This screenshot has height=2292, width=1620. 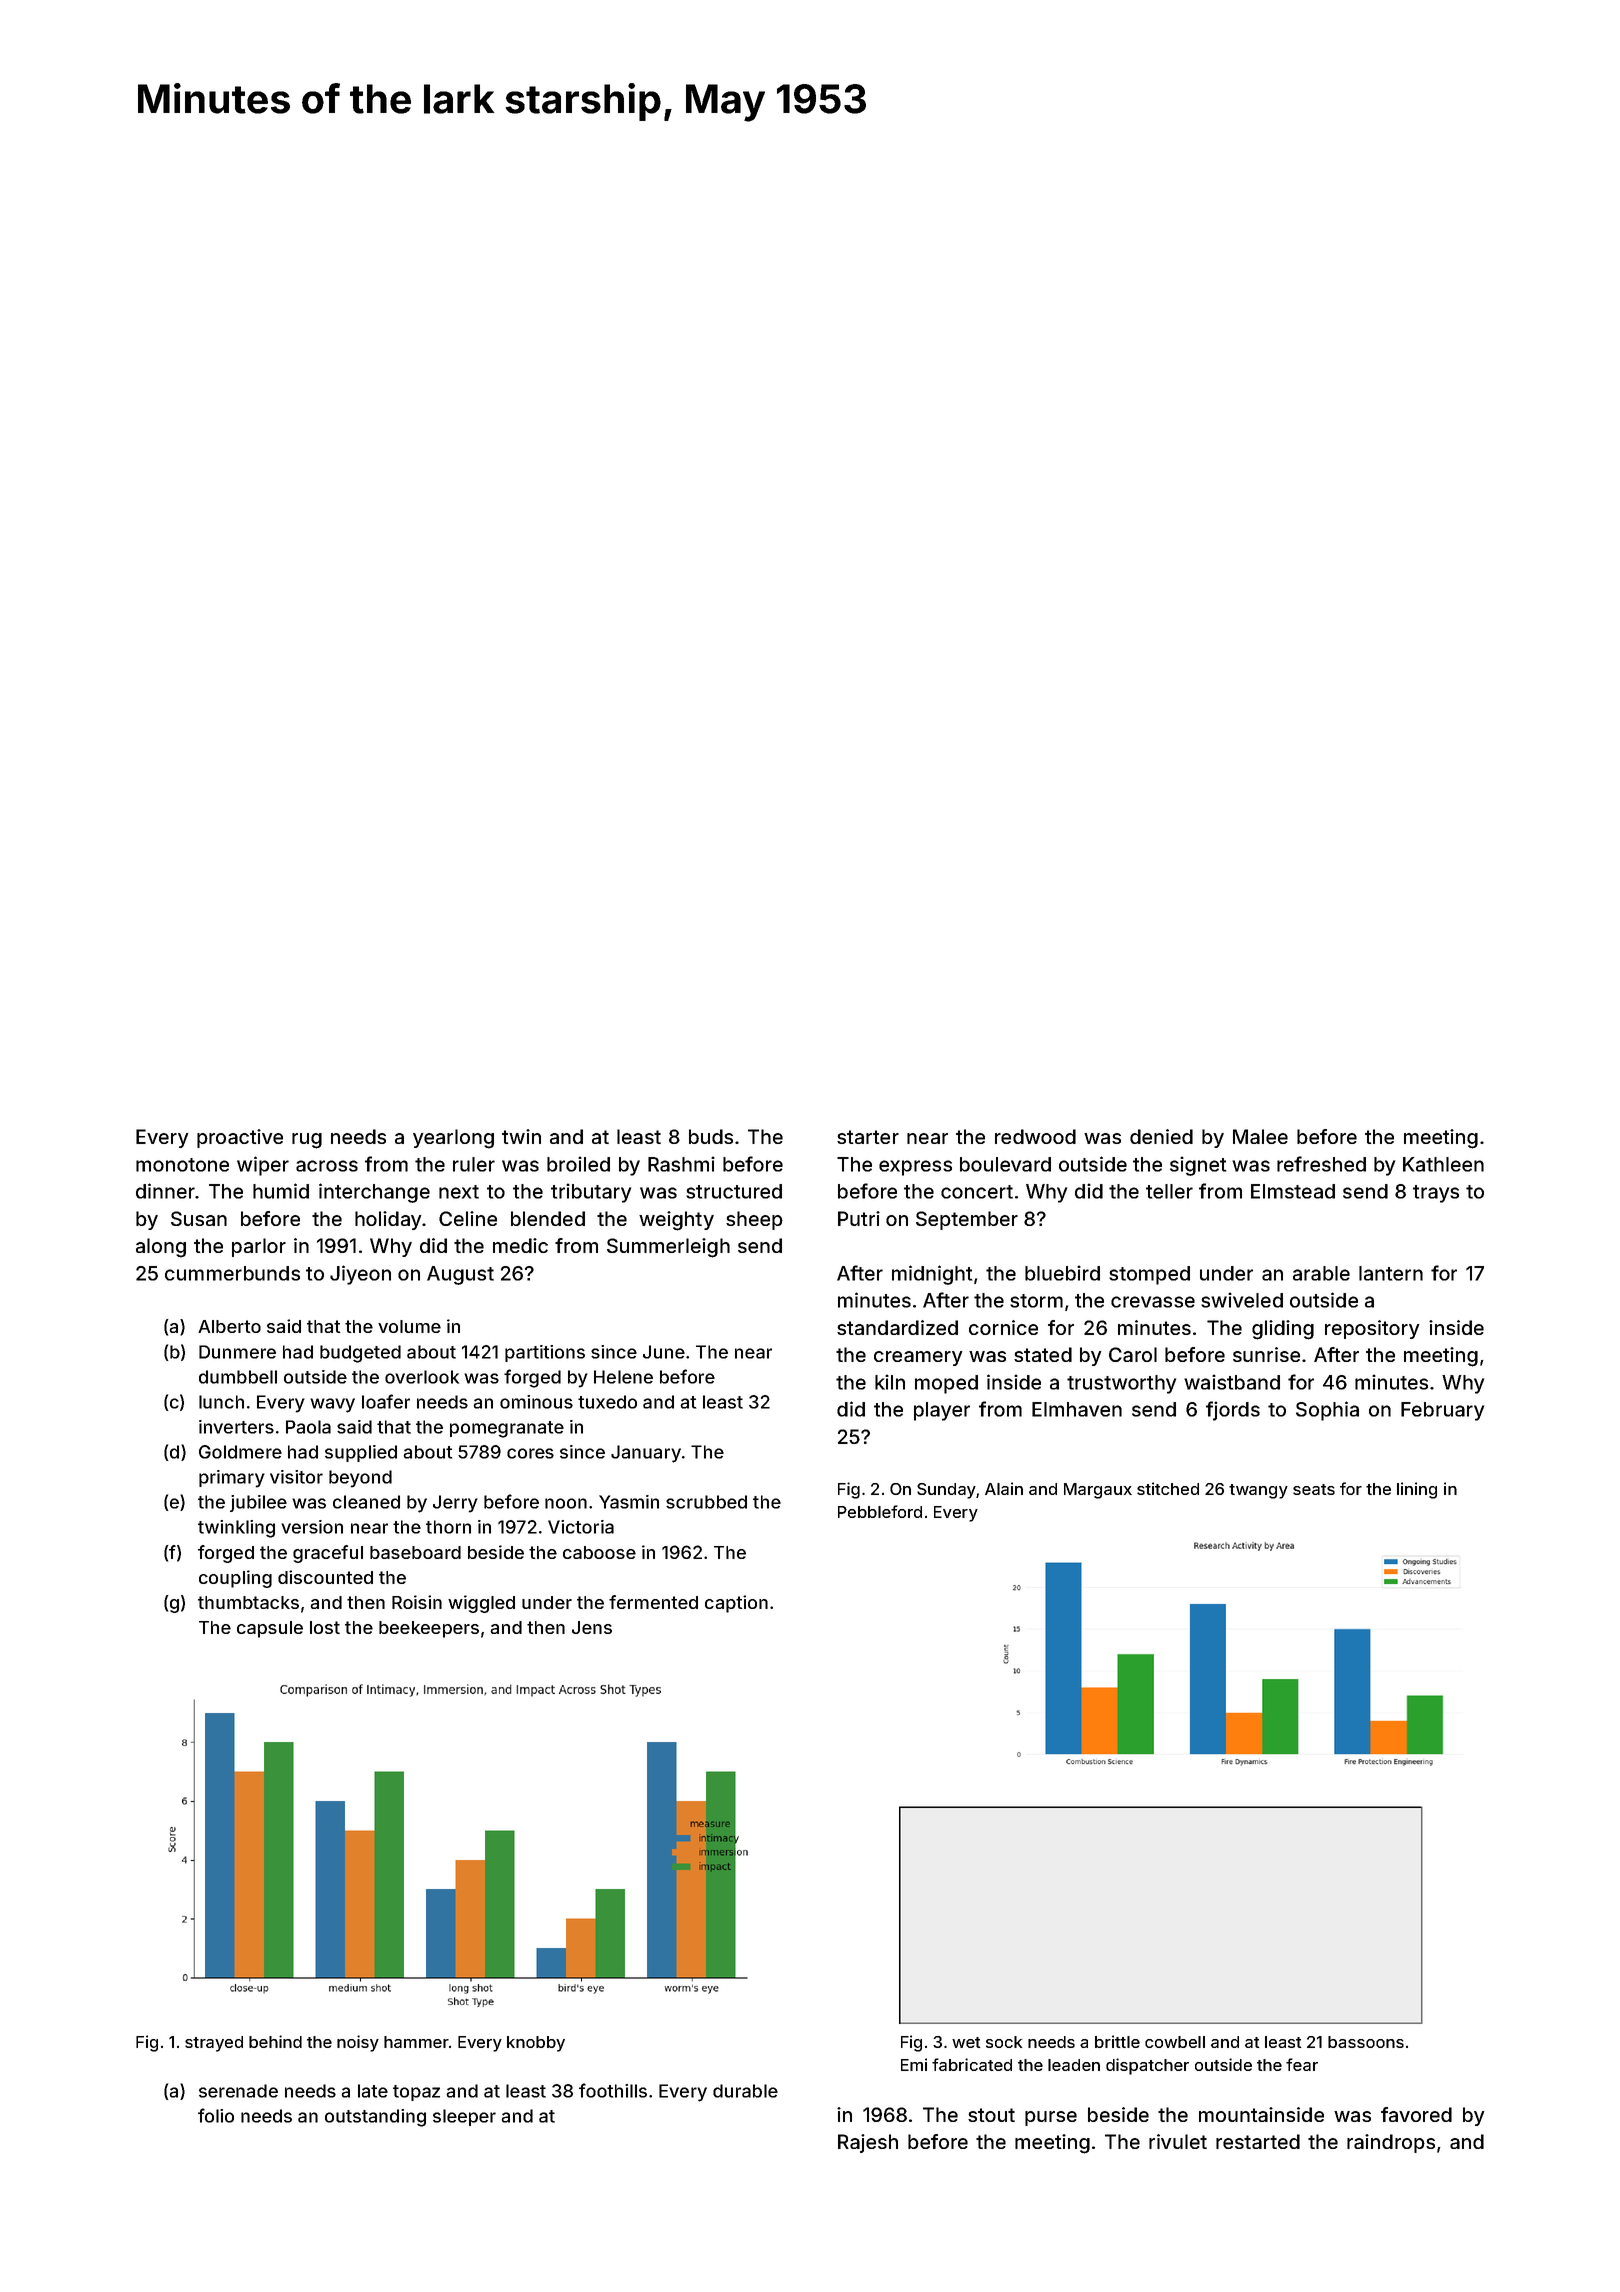 What do you see at coordinates (1302, 2064) in the screenshot?
I see `fear` at bounding box center [1302, 2064].
